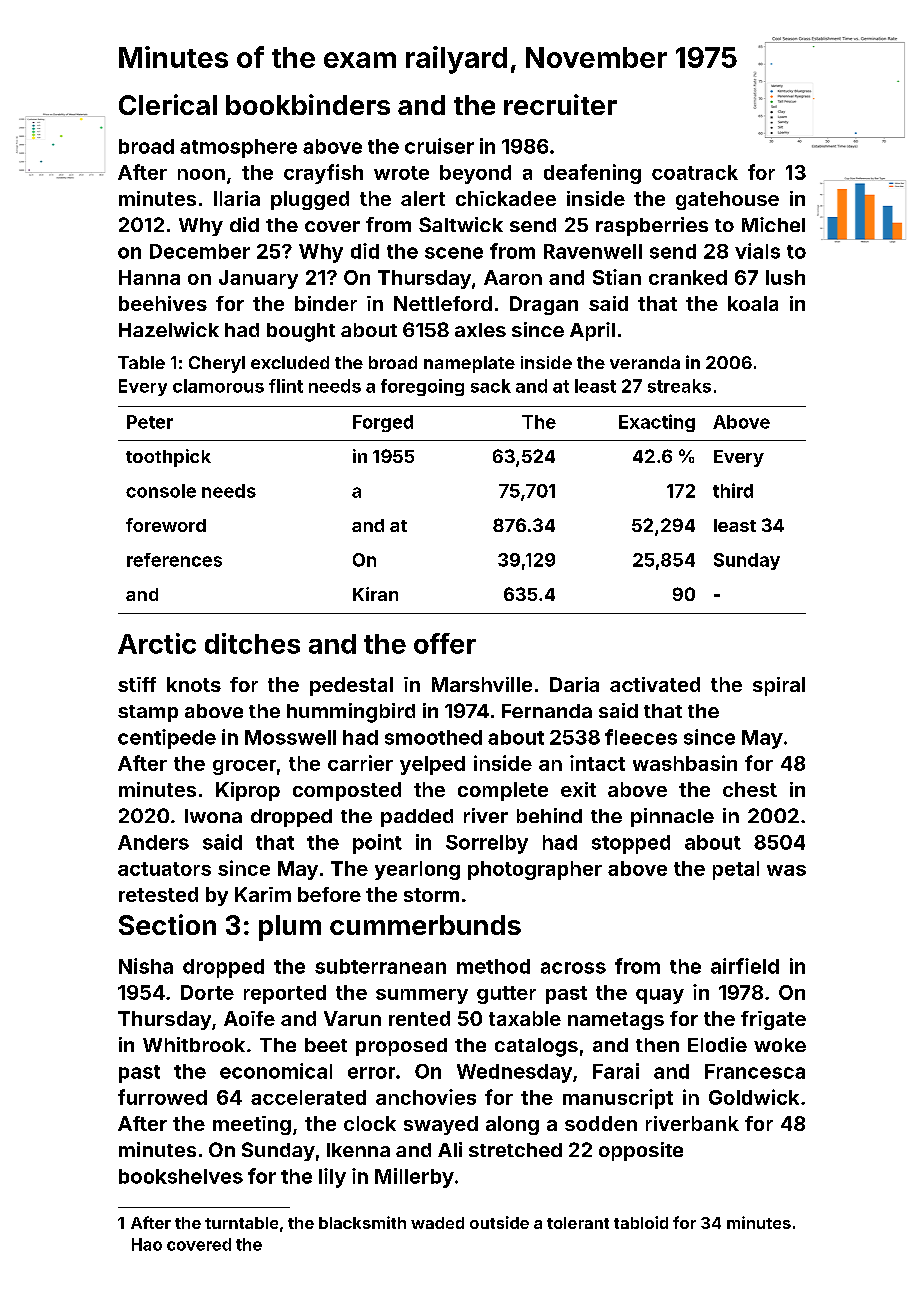 This screenshot has width=924, height=1308. I want to click on crayfish, so click(323, 174).
